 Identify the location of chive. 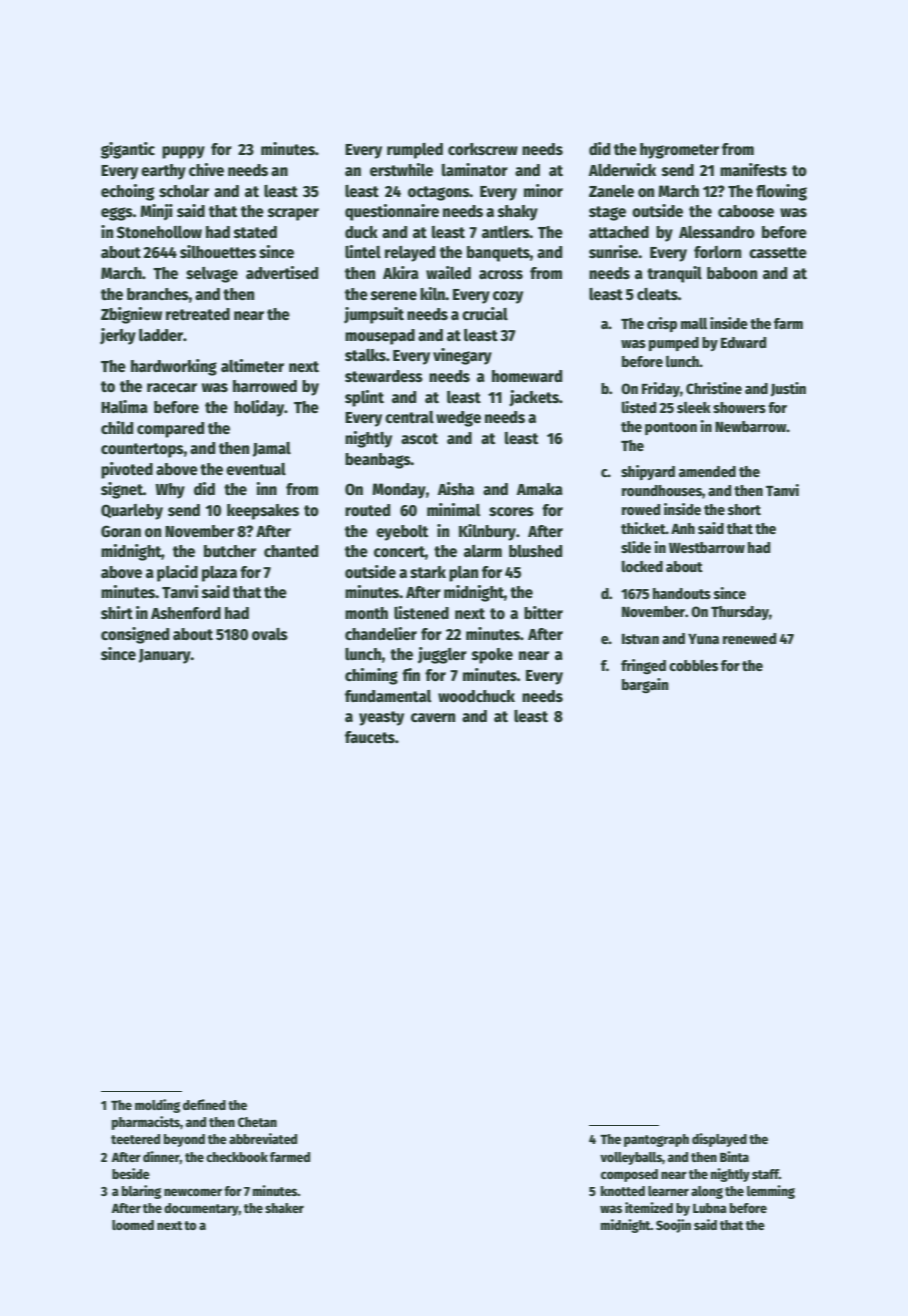
(206, 170).
